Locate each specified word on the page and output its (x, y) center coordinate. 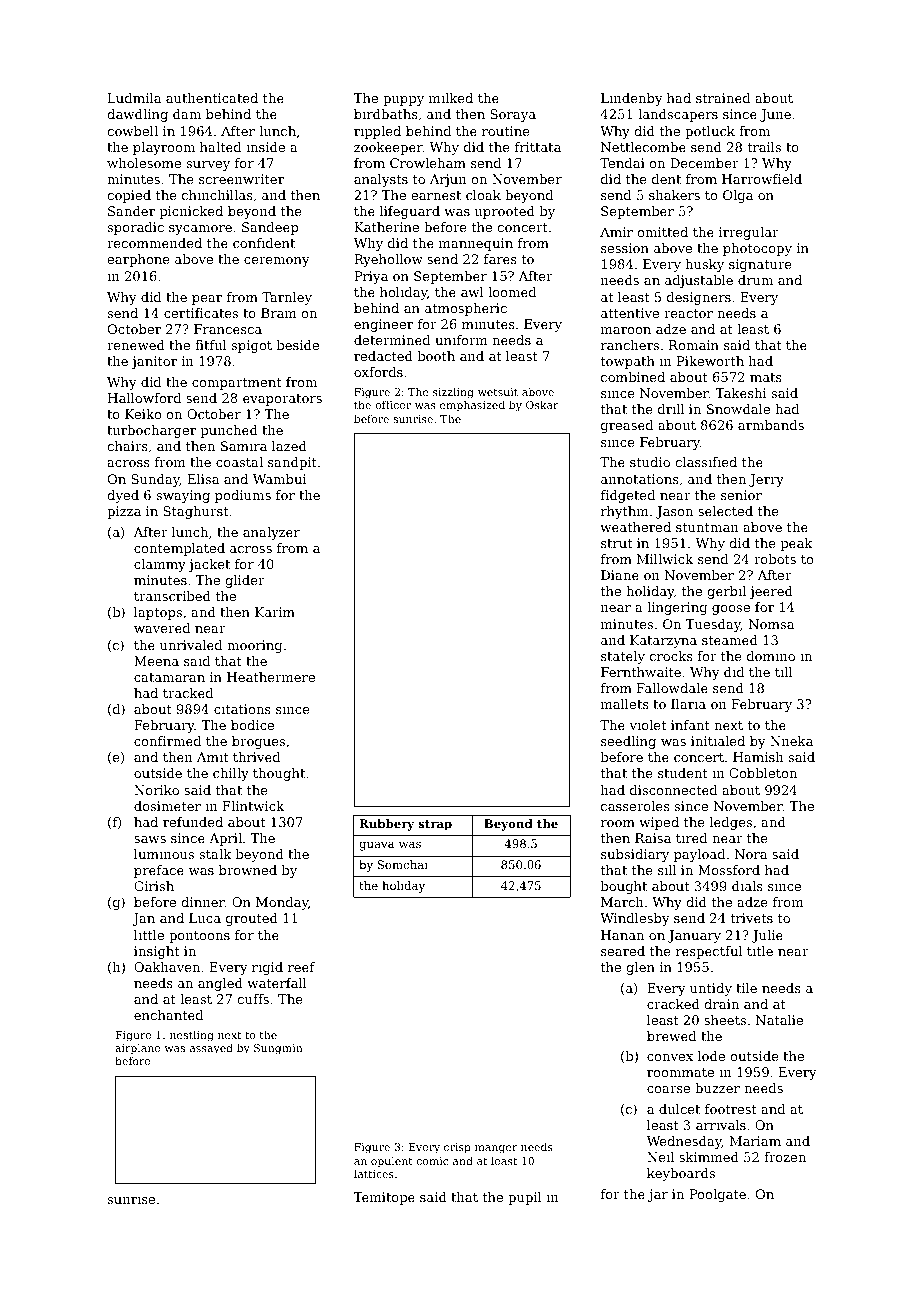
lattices (374, 1173)
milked (451, 98)
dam (187, 114)
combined (633, 377)
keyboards (681, 1174)
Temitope (384, 1198)
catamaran (169, 677)
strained (723, 98)
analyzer (271, 533)
